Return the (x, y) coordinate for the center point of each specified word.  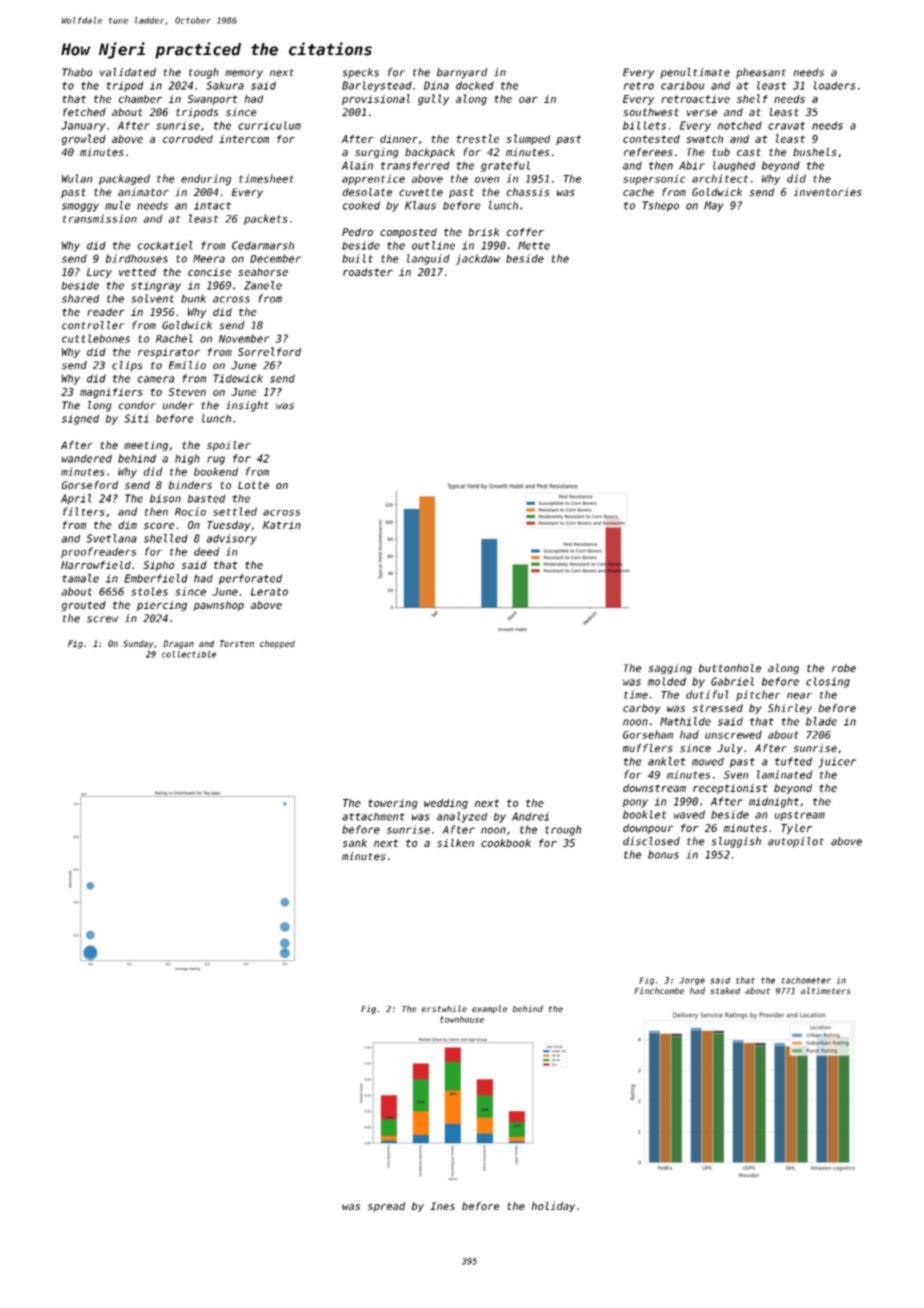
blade (821, 721)
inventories (828, 192)
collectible (189, 654)
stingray (156, 286)
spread (386, 1207)
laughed (734, 166)
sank (355, 843)
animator (143, 192)
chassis (528, 192)
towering (393, 804)
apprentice (373, 179)
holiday (553, 1207)
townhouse (462, 1019)
